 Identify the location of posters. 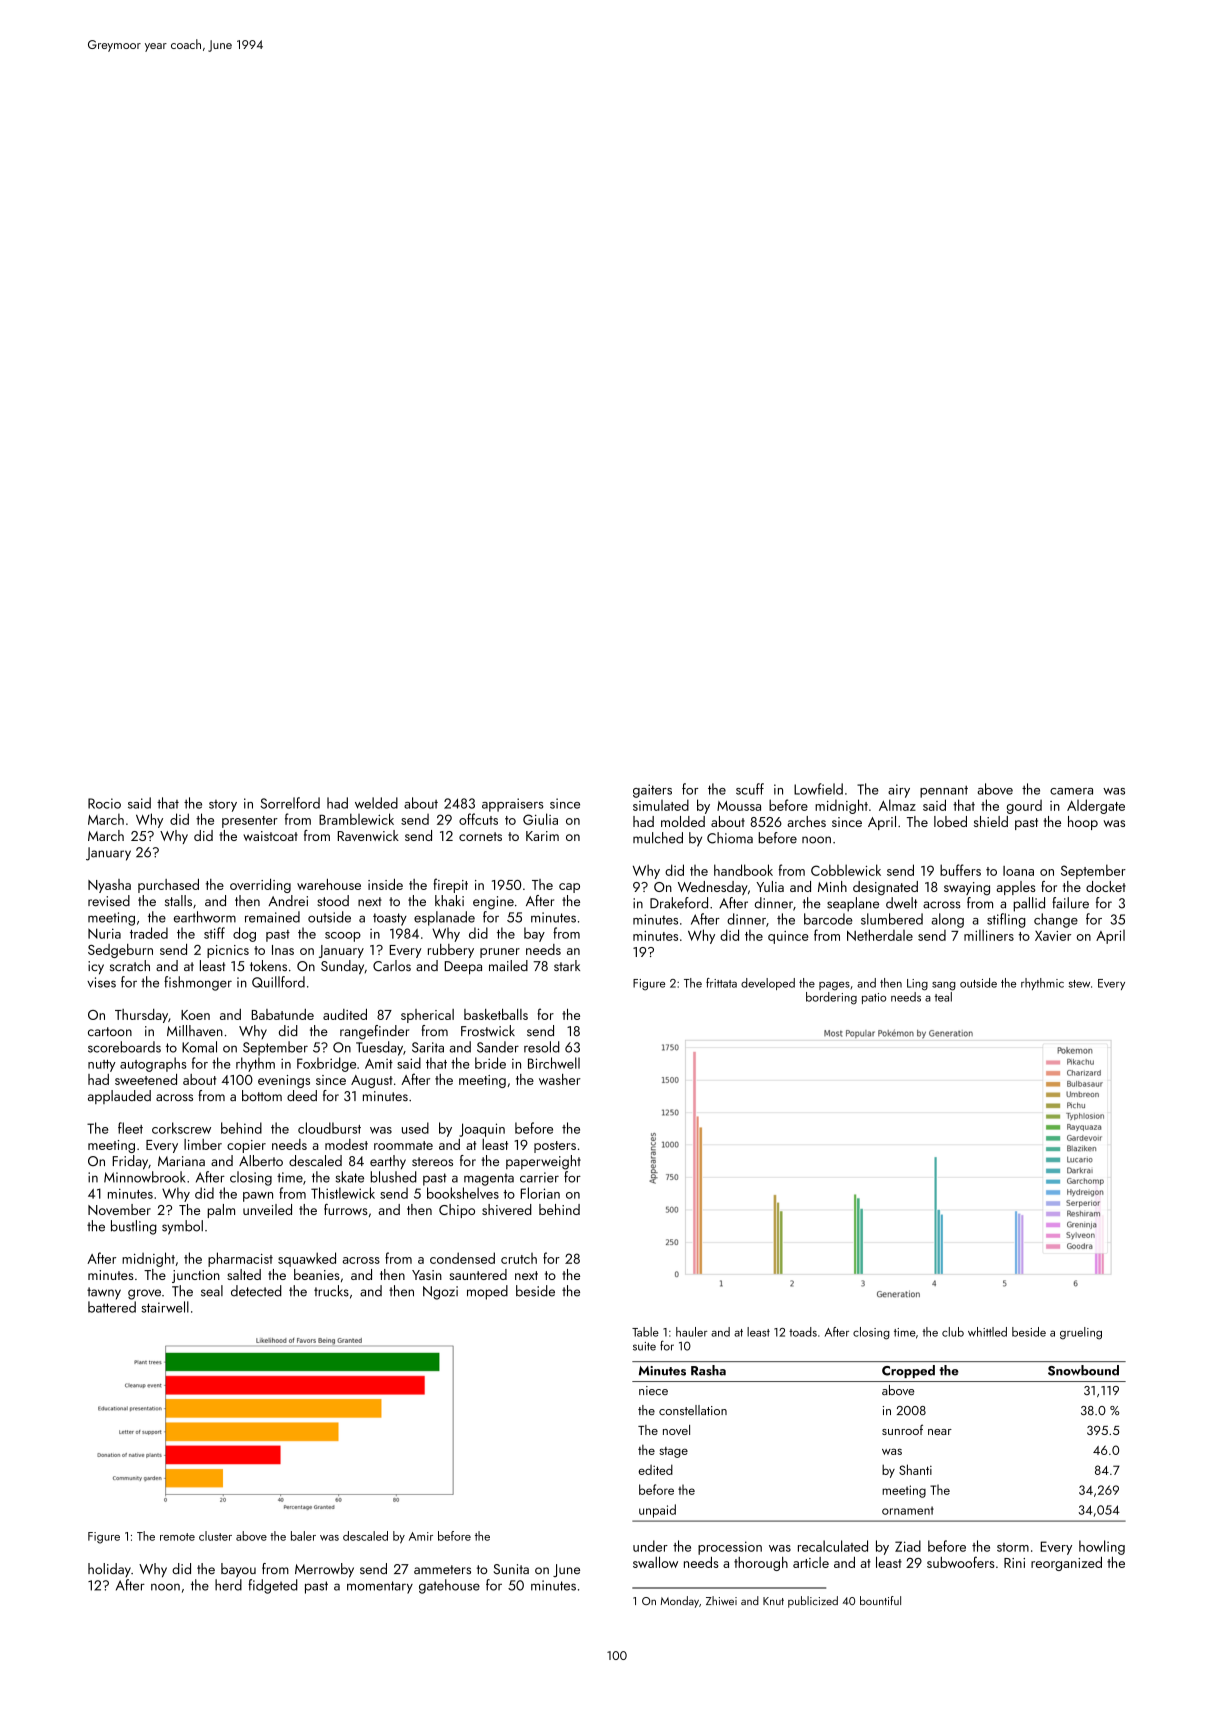
(555, 1147).
